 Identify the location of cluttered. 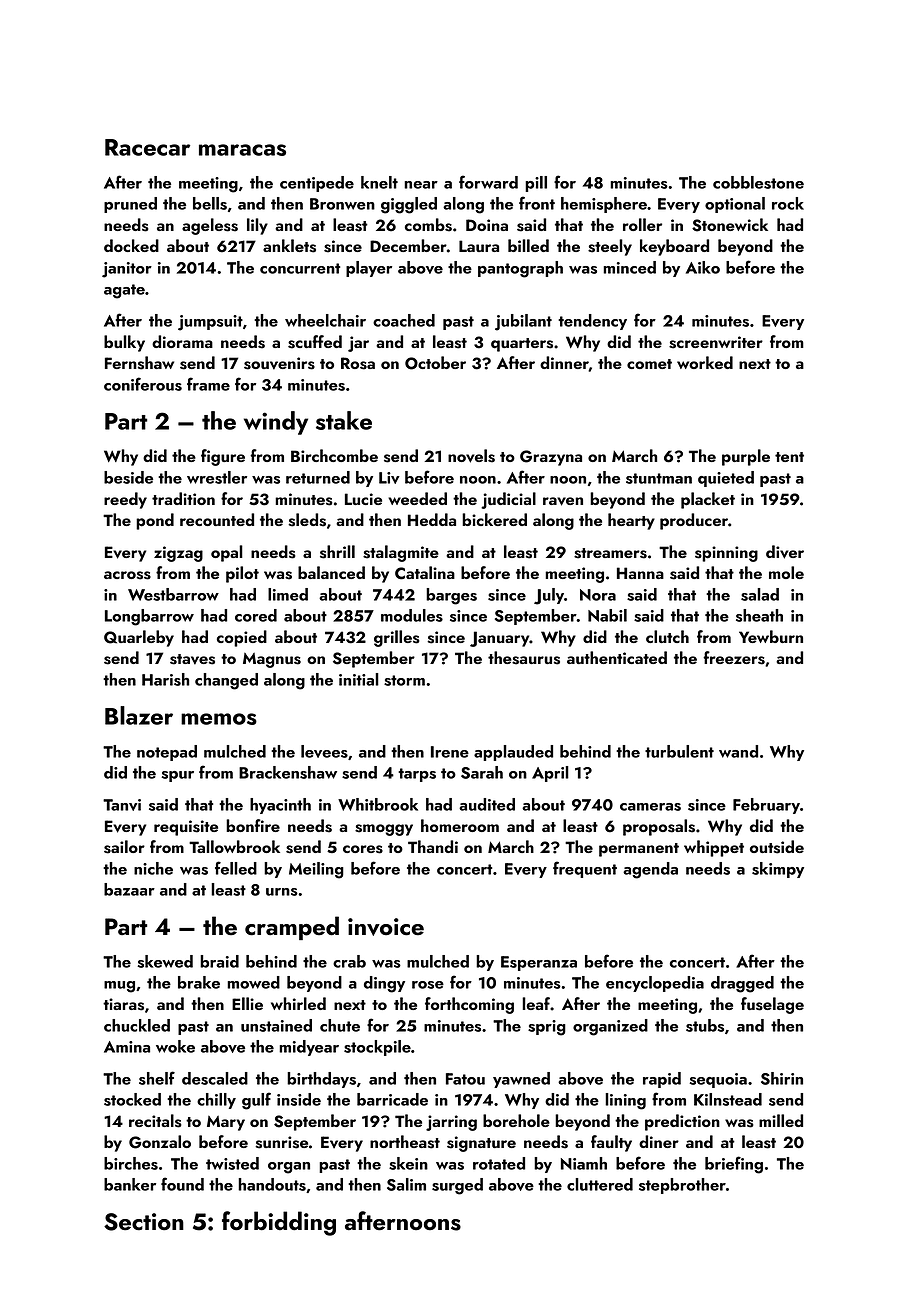
(600, 1184).
